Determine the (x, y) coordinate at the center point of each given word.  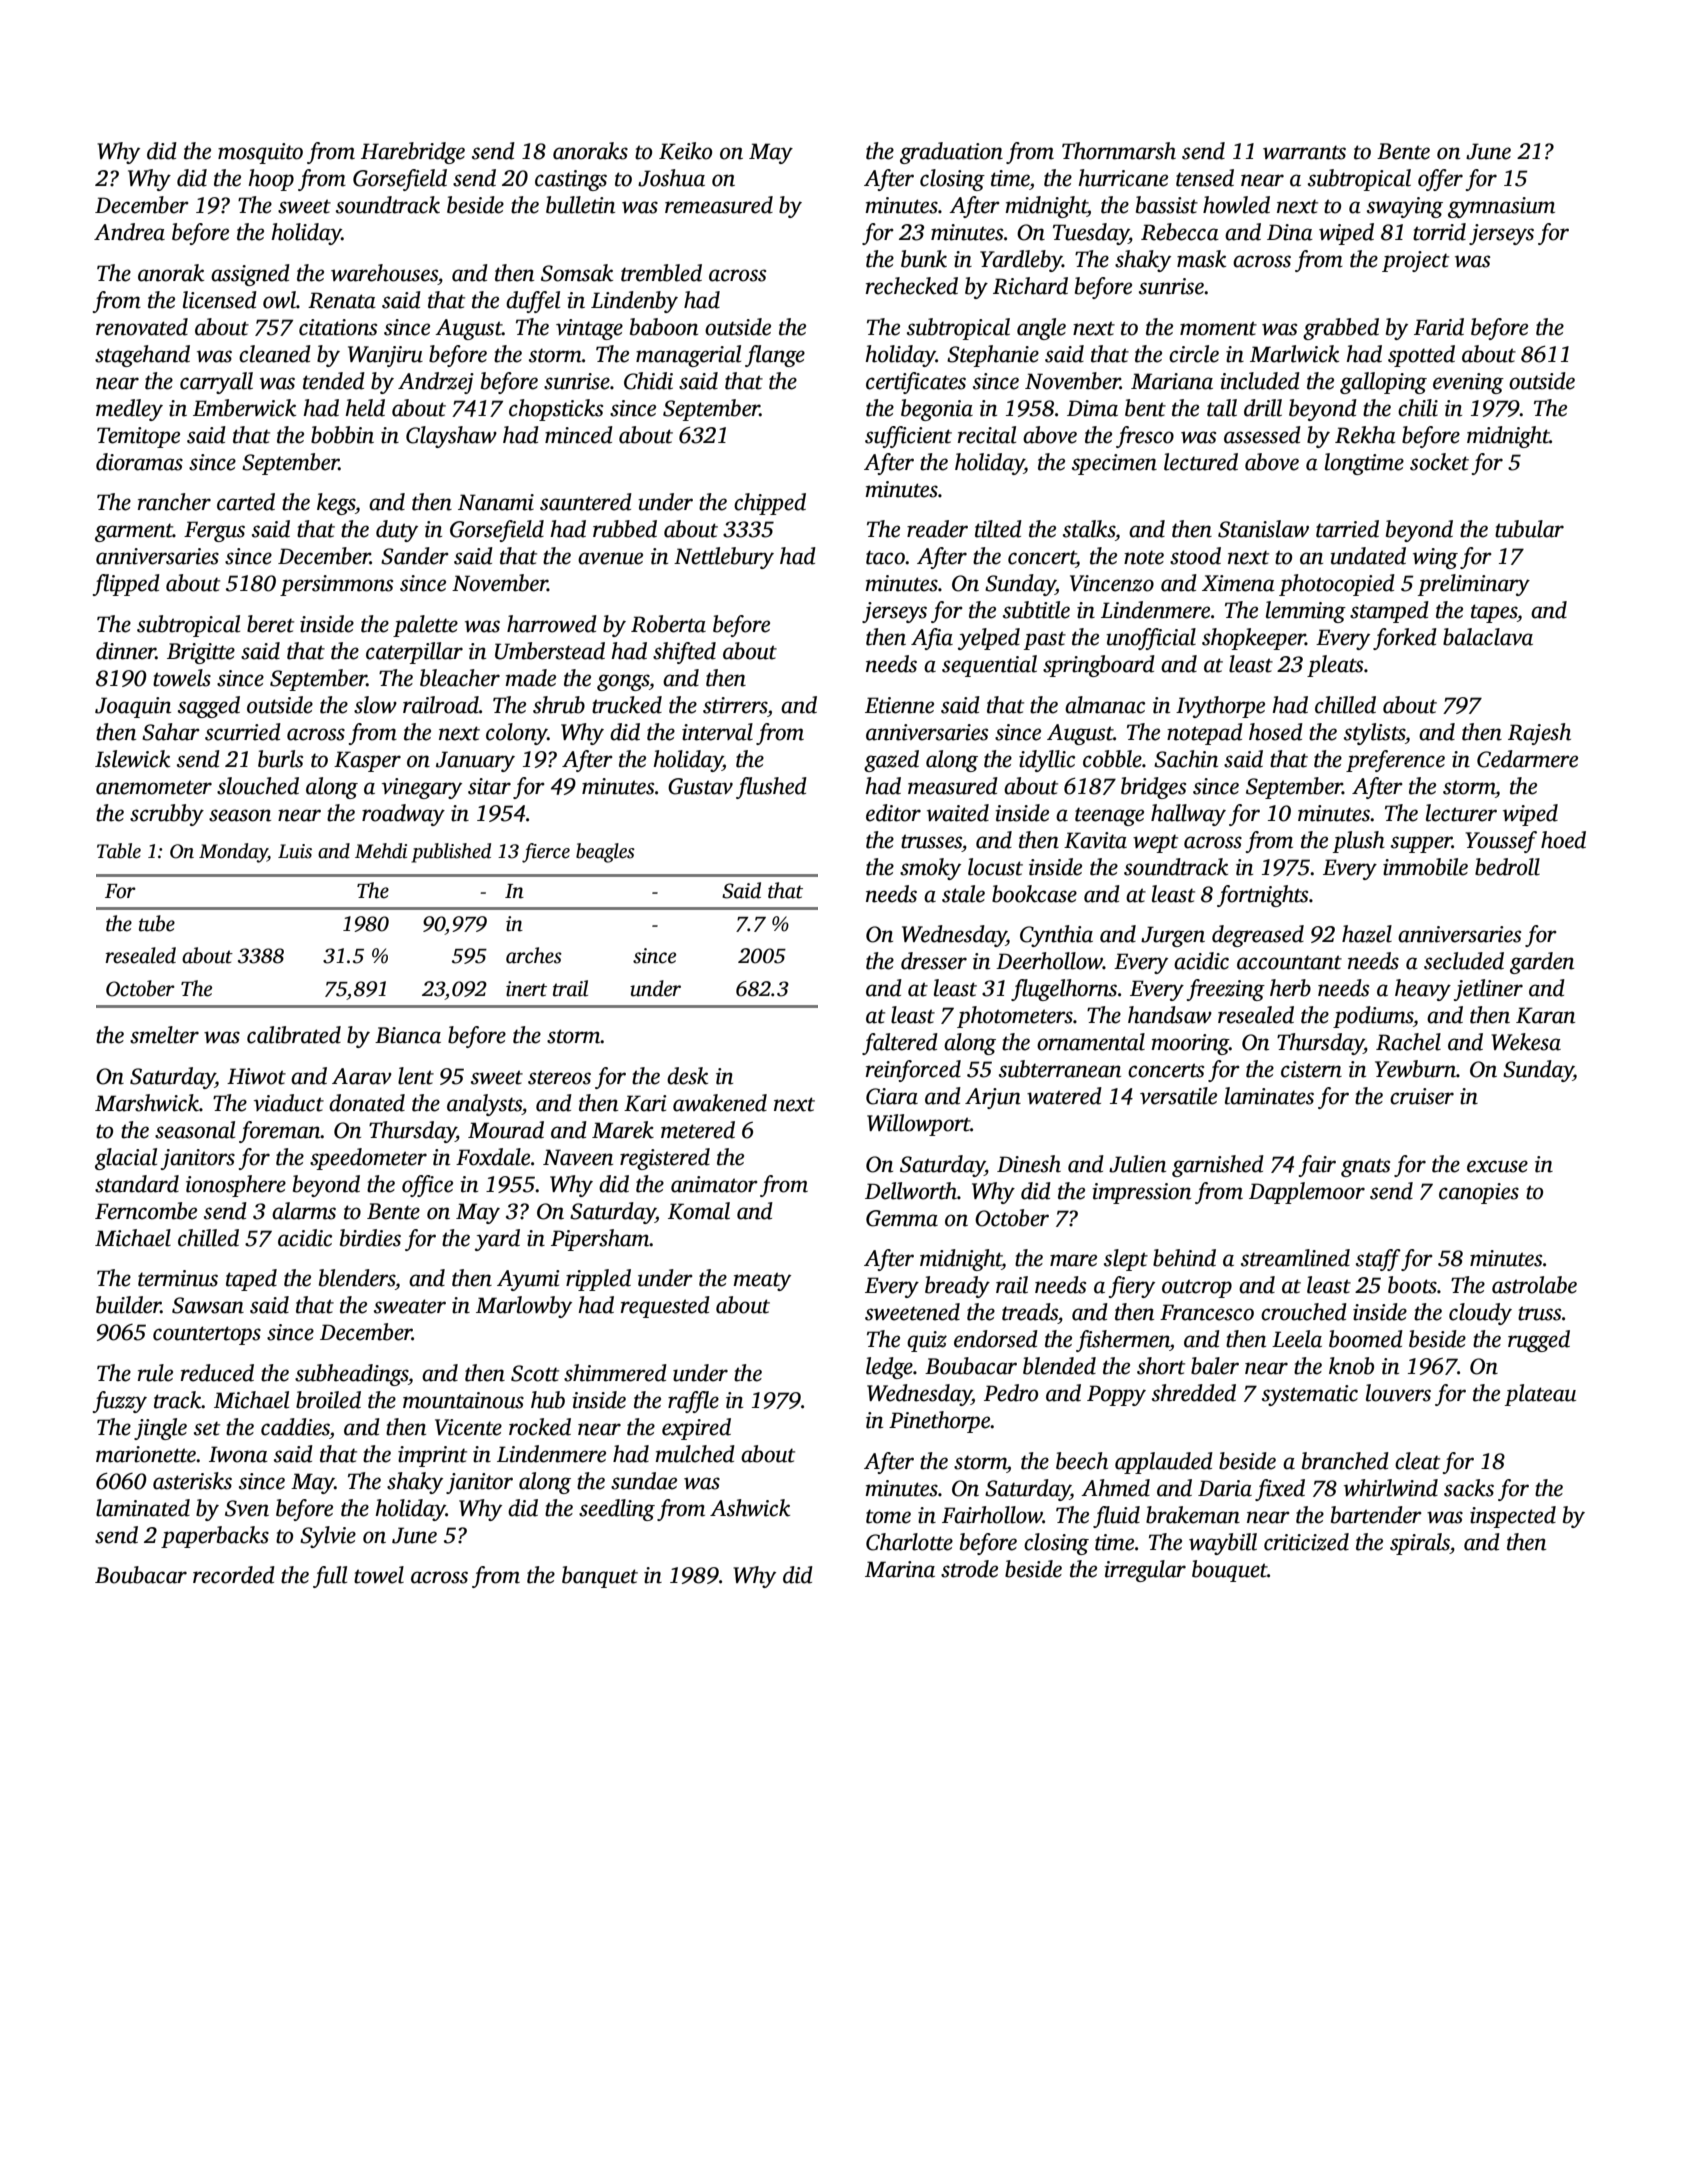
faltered (900, 1044)
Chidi (648, 381)
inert (526, 989)
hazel (1367, 934)
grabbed (1341, 329)
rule (155, 1373)
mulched (695, 1454)
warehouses (384, 273)
